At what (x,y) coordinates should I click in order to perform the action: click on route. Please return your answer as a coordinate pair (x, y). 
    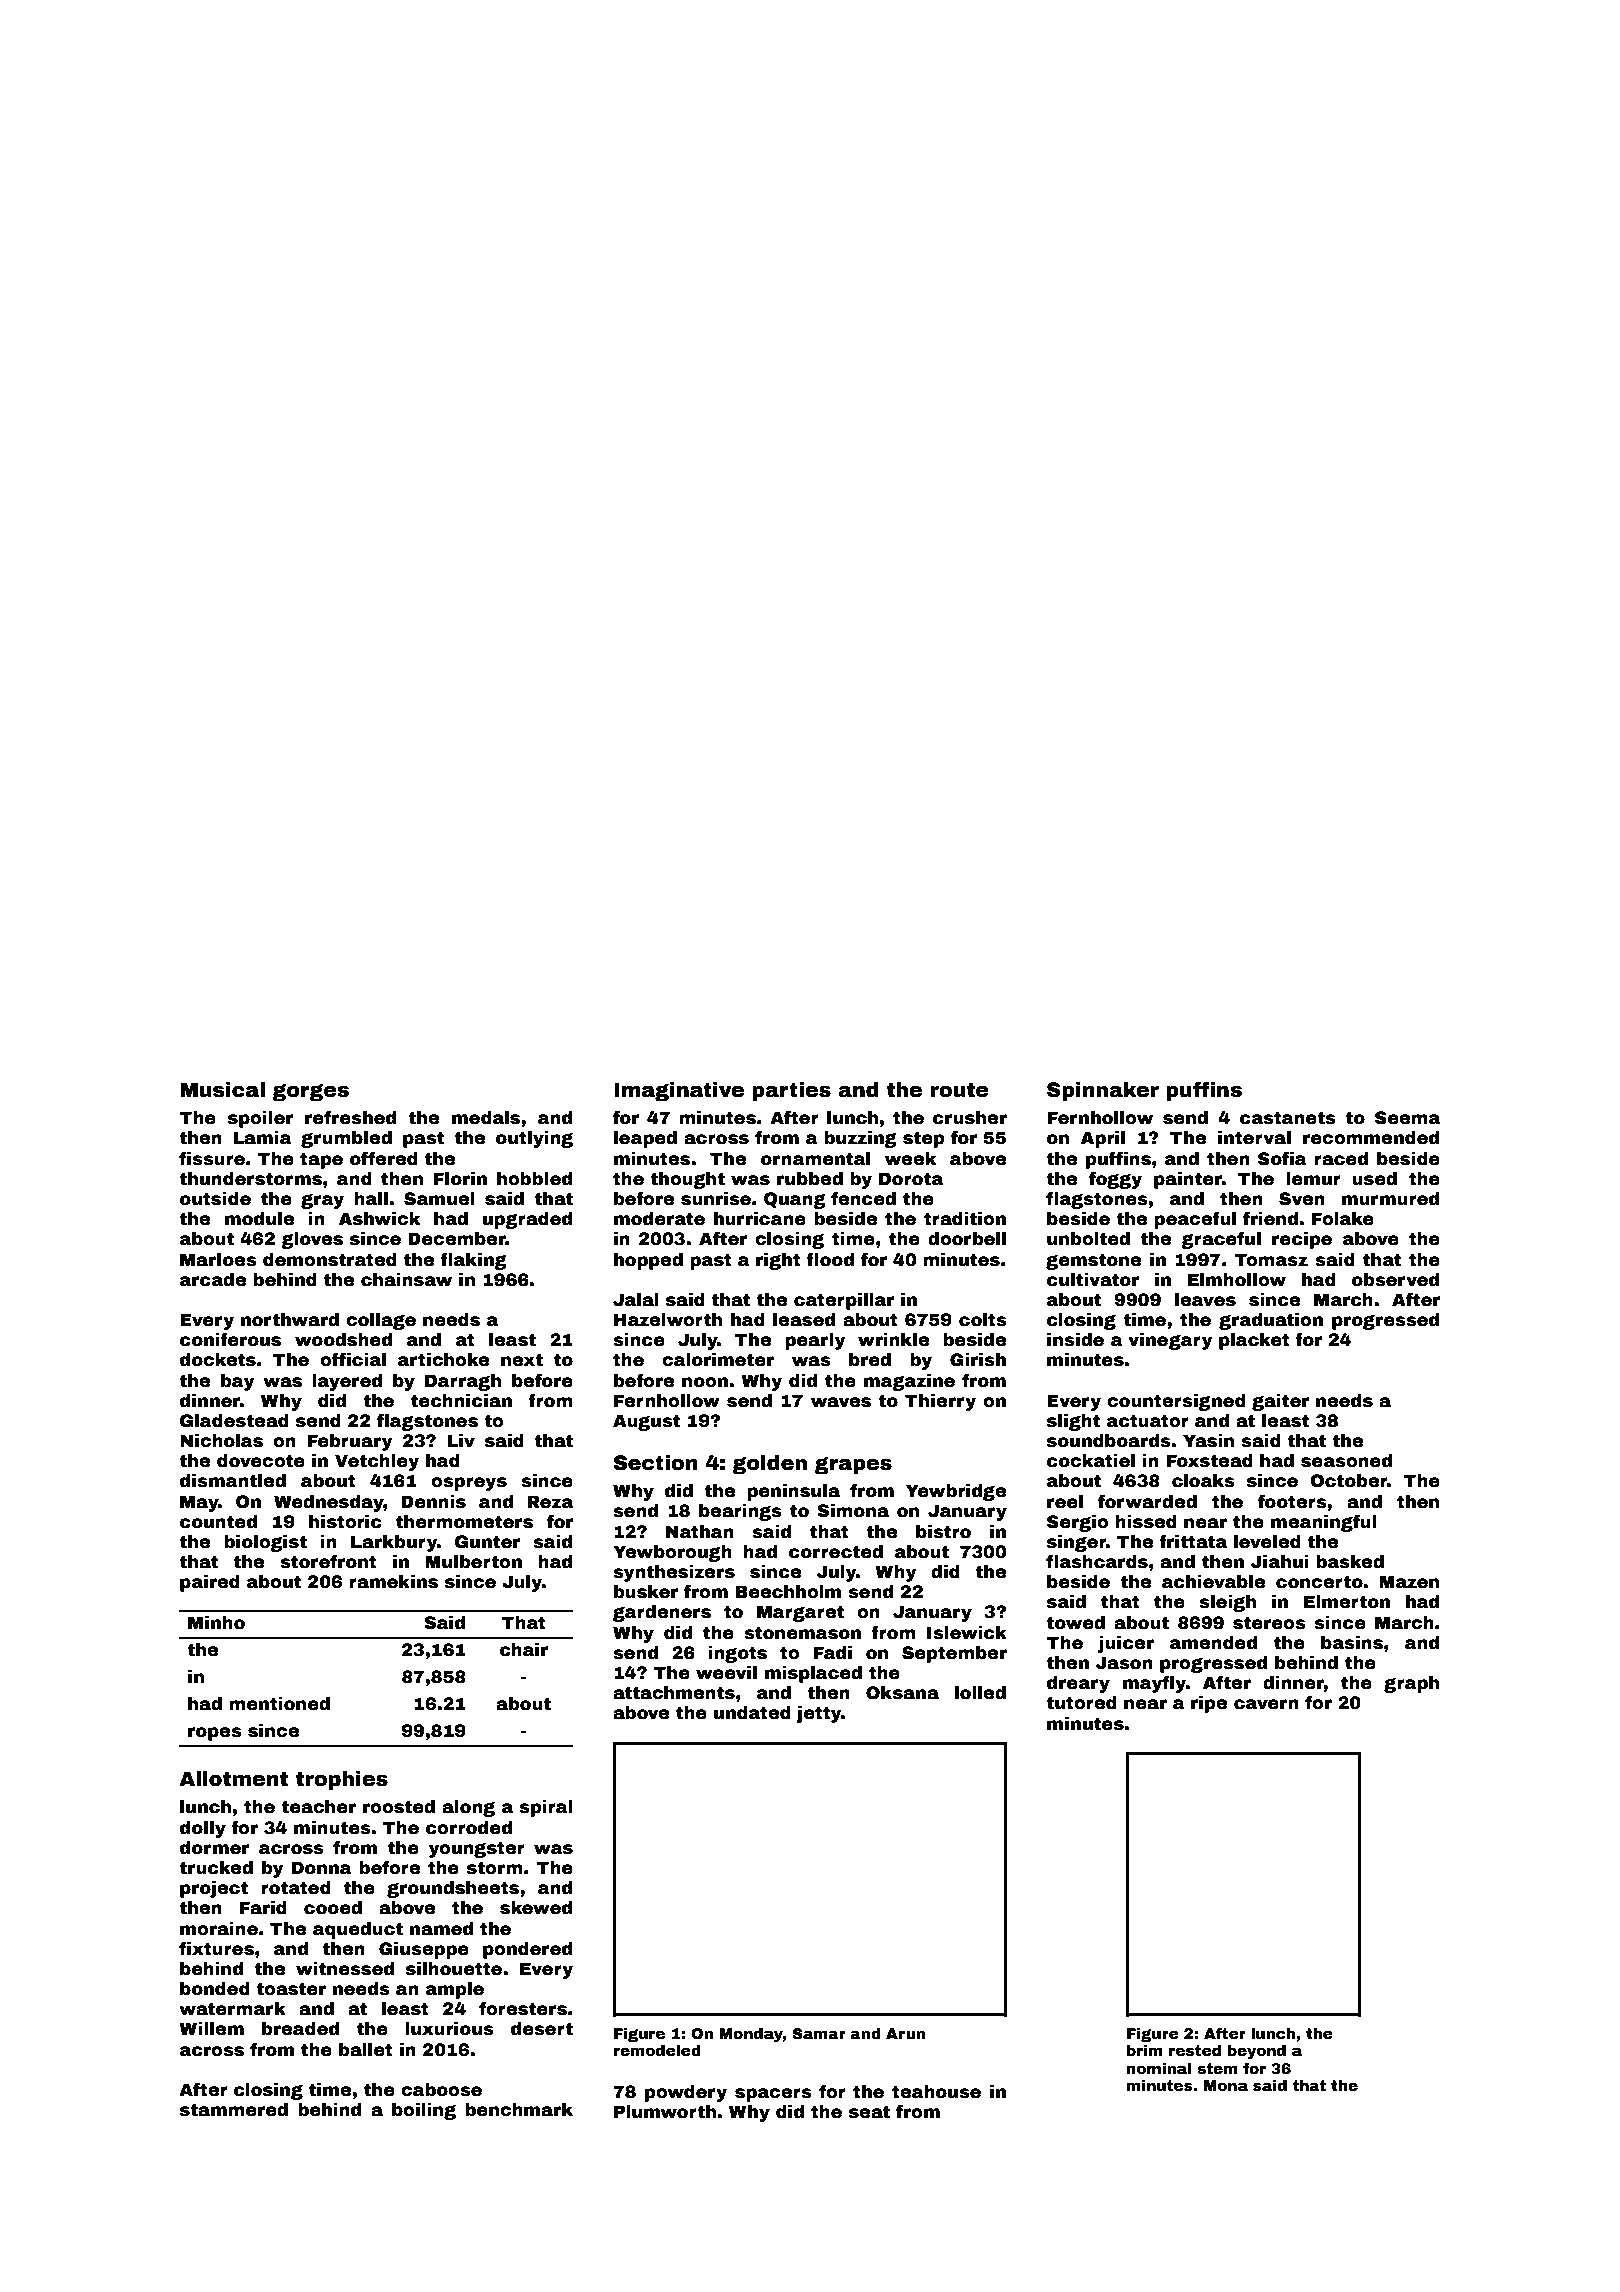
    Looking at the image, I should click on (960, 1090).
